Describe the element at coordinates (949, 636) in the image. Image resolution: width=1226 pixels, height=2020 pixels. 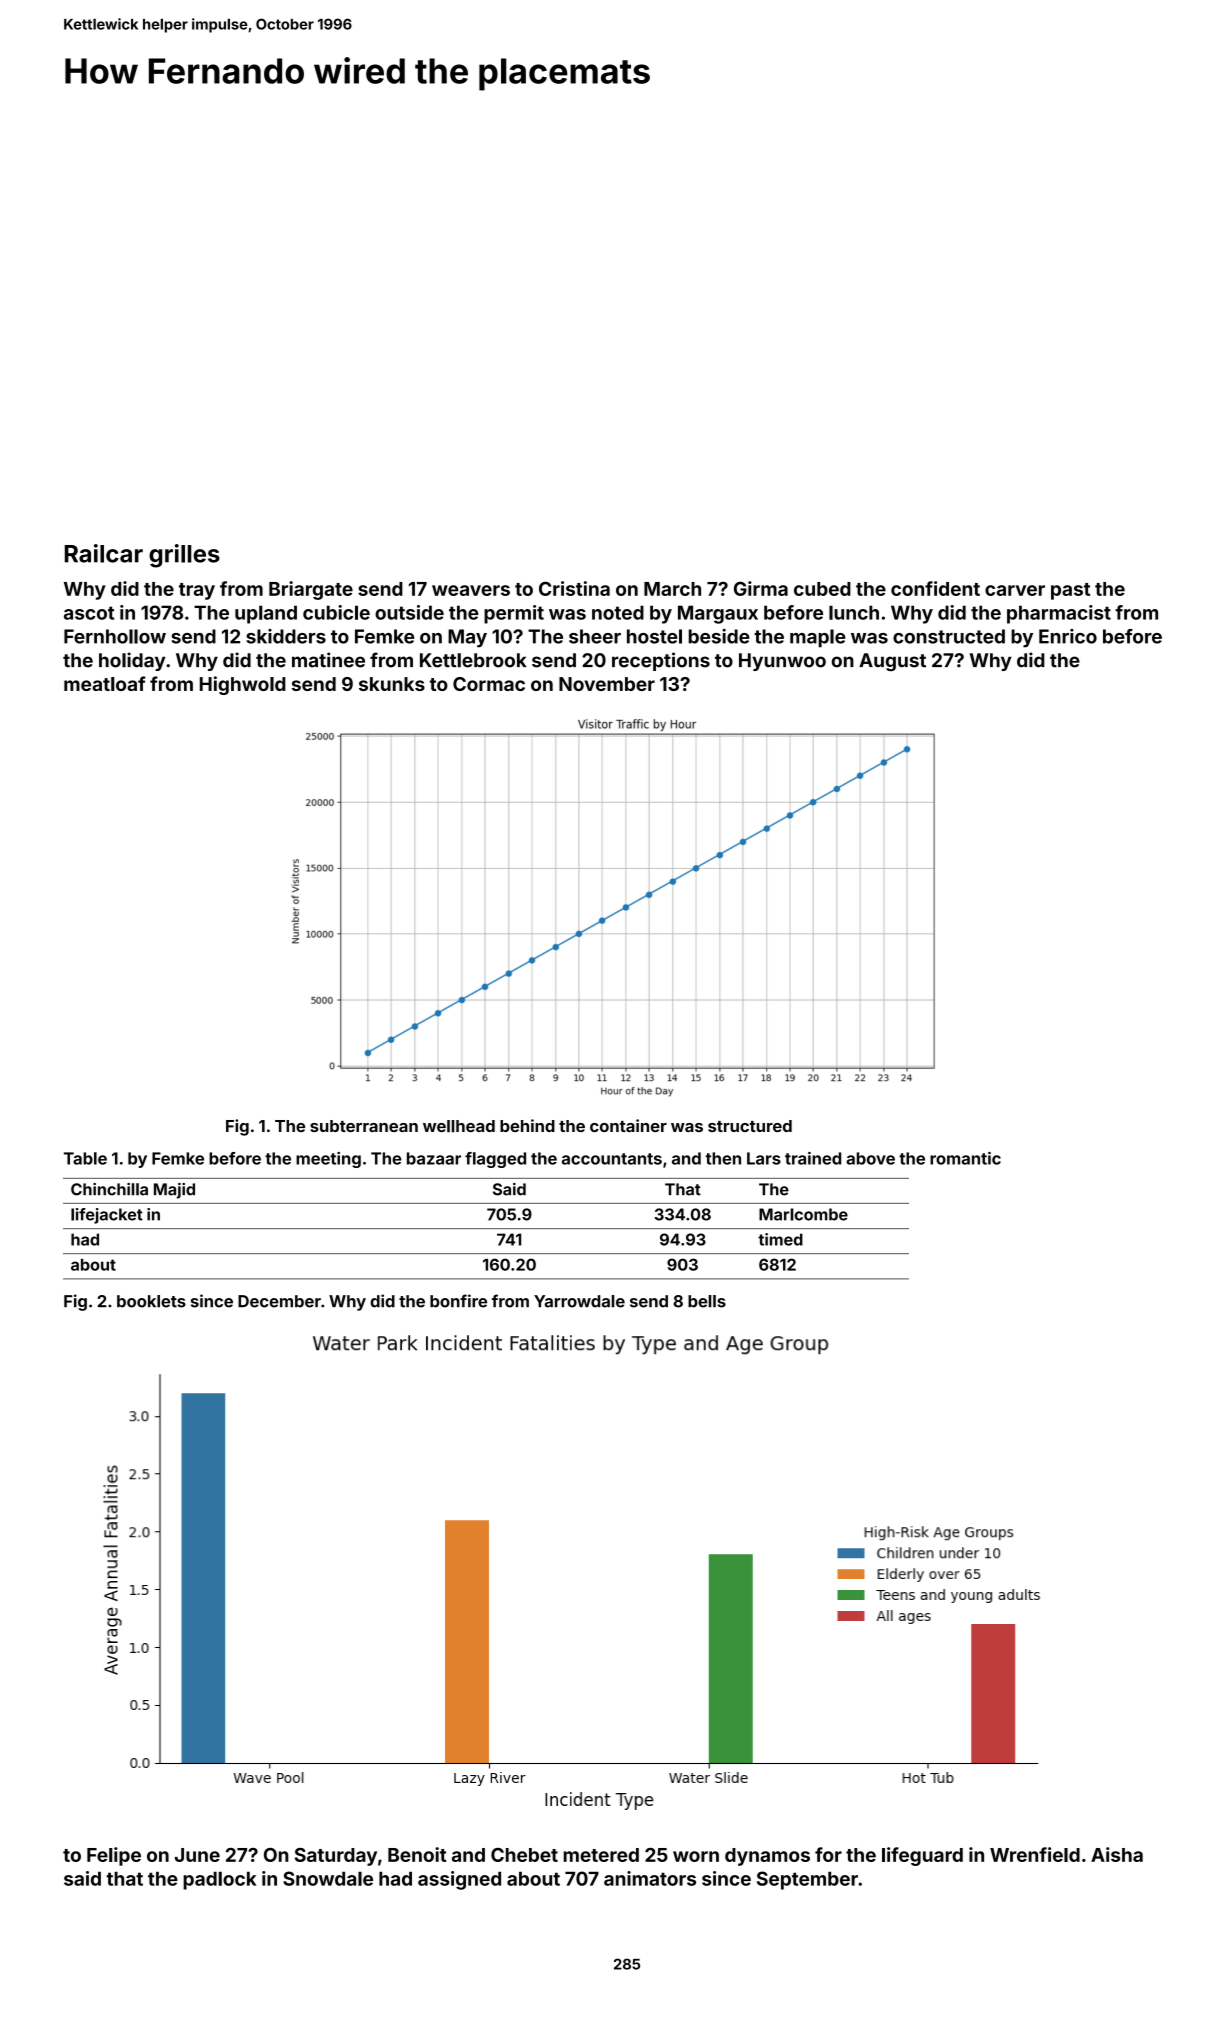
I see `constructed` at that location.
